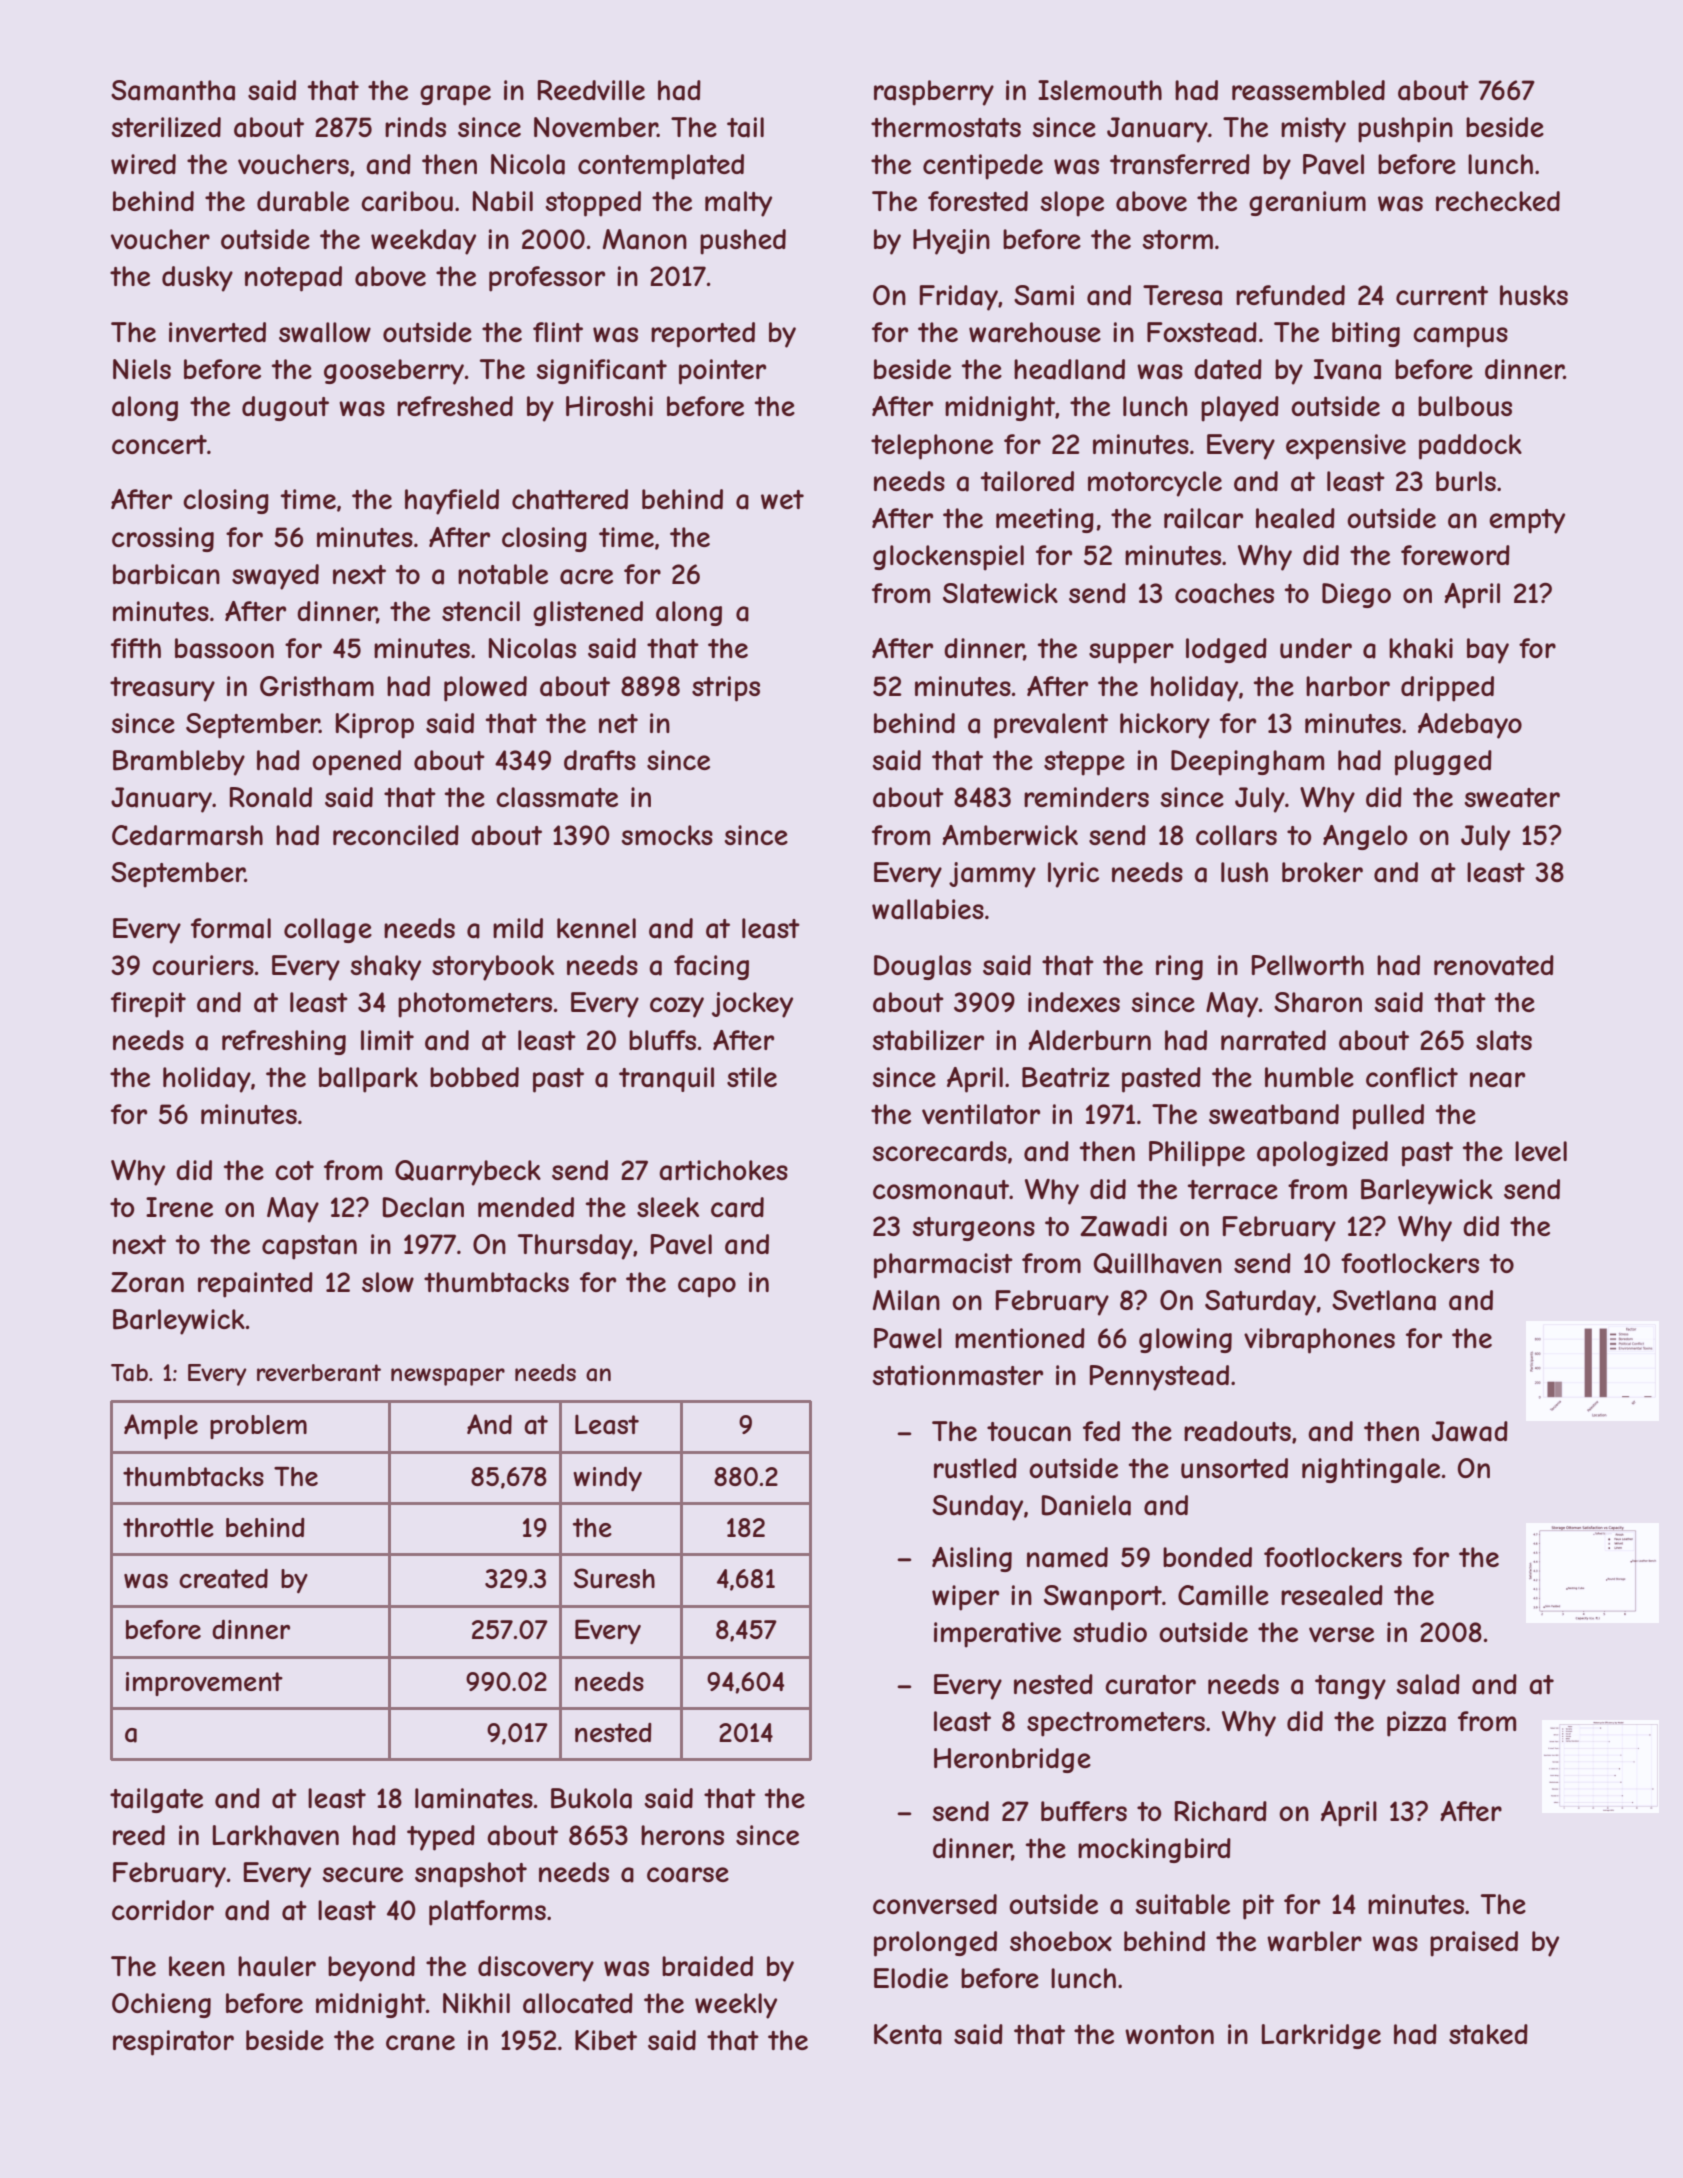 The width and height of the screenshot is (1683, 2178). What do you see at coordinates (972, 1559) in the screenshot?
I see `Aisling` at bounding box center [972, 1559].
